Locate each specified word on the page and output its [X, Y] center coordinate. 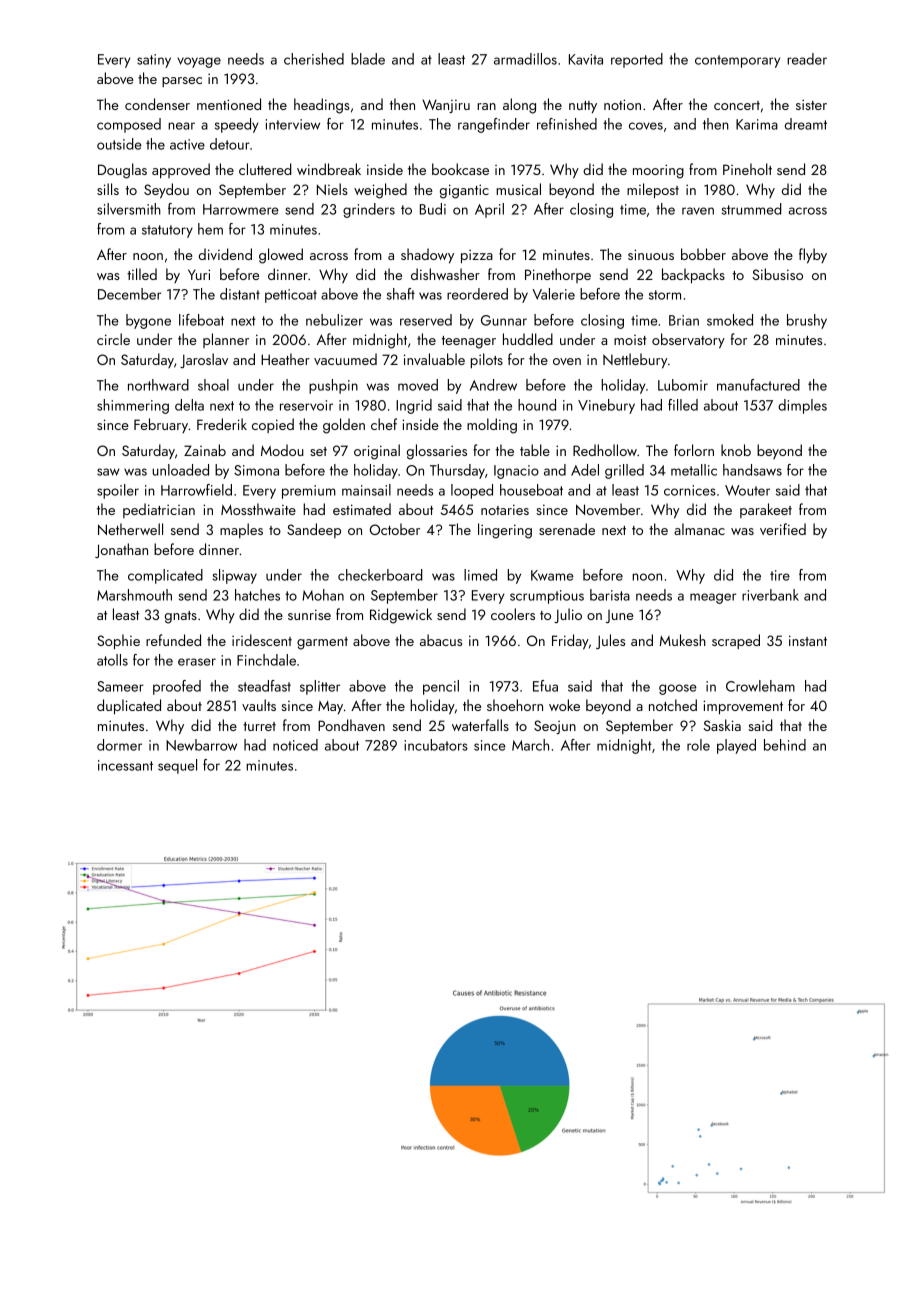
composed [129, 125]
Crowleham [760, 686]
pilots [487, 360]
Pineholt [747, 169]
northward [158, 385]
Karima [757, 124]
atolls [112, 660]
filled [683, 405]
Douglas [122, 171]
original [377, 452]
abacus [441, 640]
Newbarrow [201, 745]
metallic [694, 470]
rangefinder [494, 125]
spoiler [118, 491]
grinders [369, 210]
